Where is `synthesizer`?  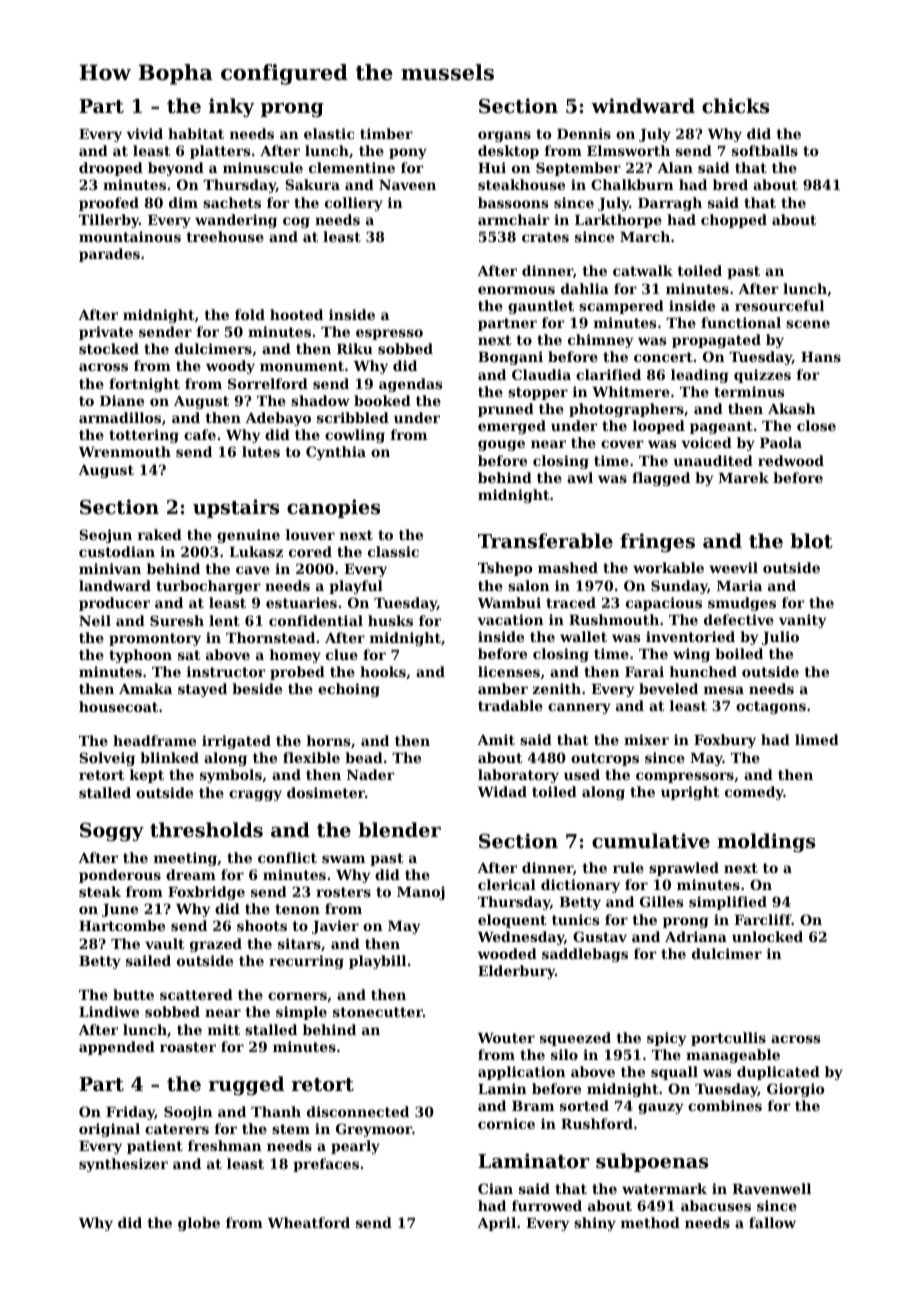
synthesizer is located at coordinates (123, 1165).
